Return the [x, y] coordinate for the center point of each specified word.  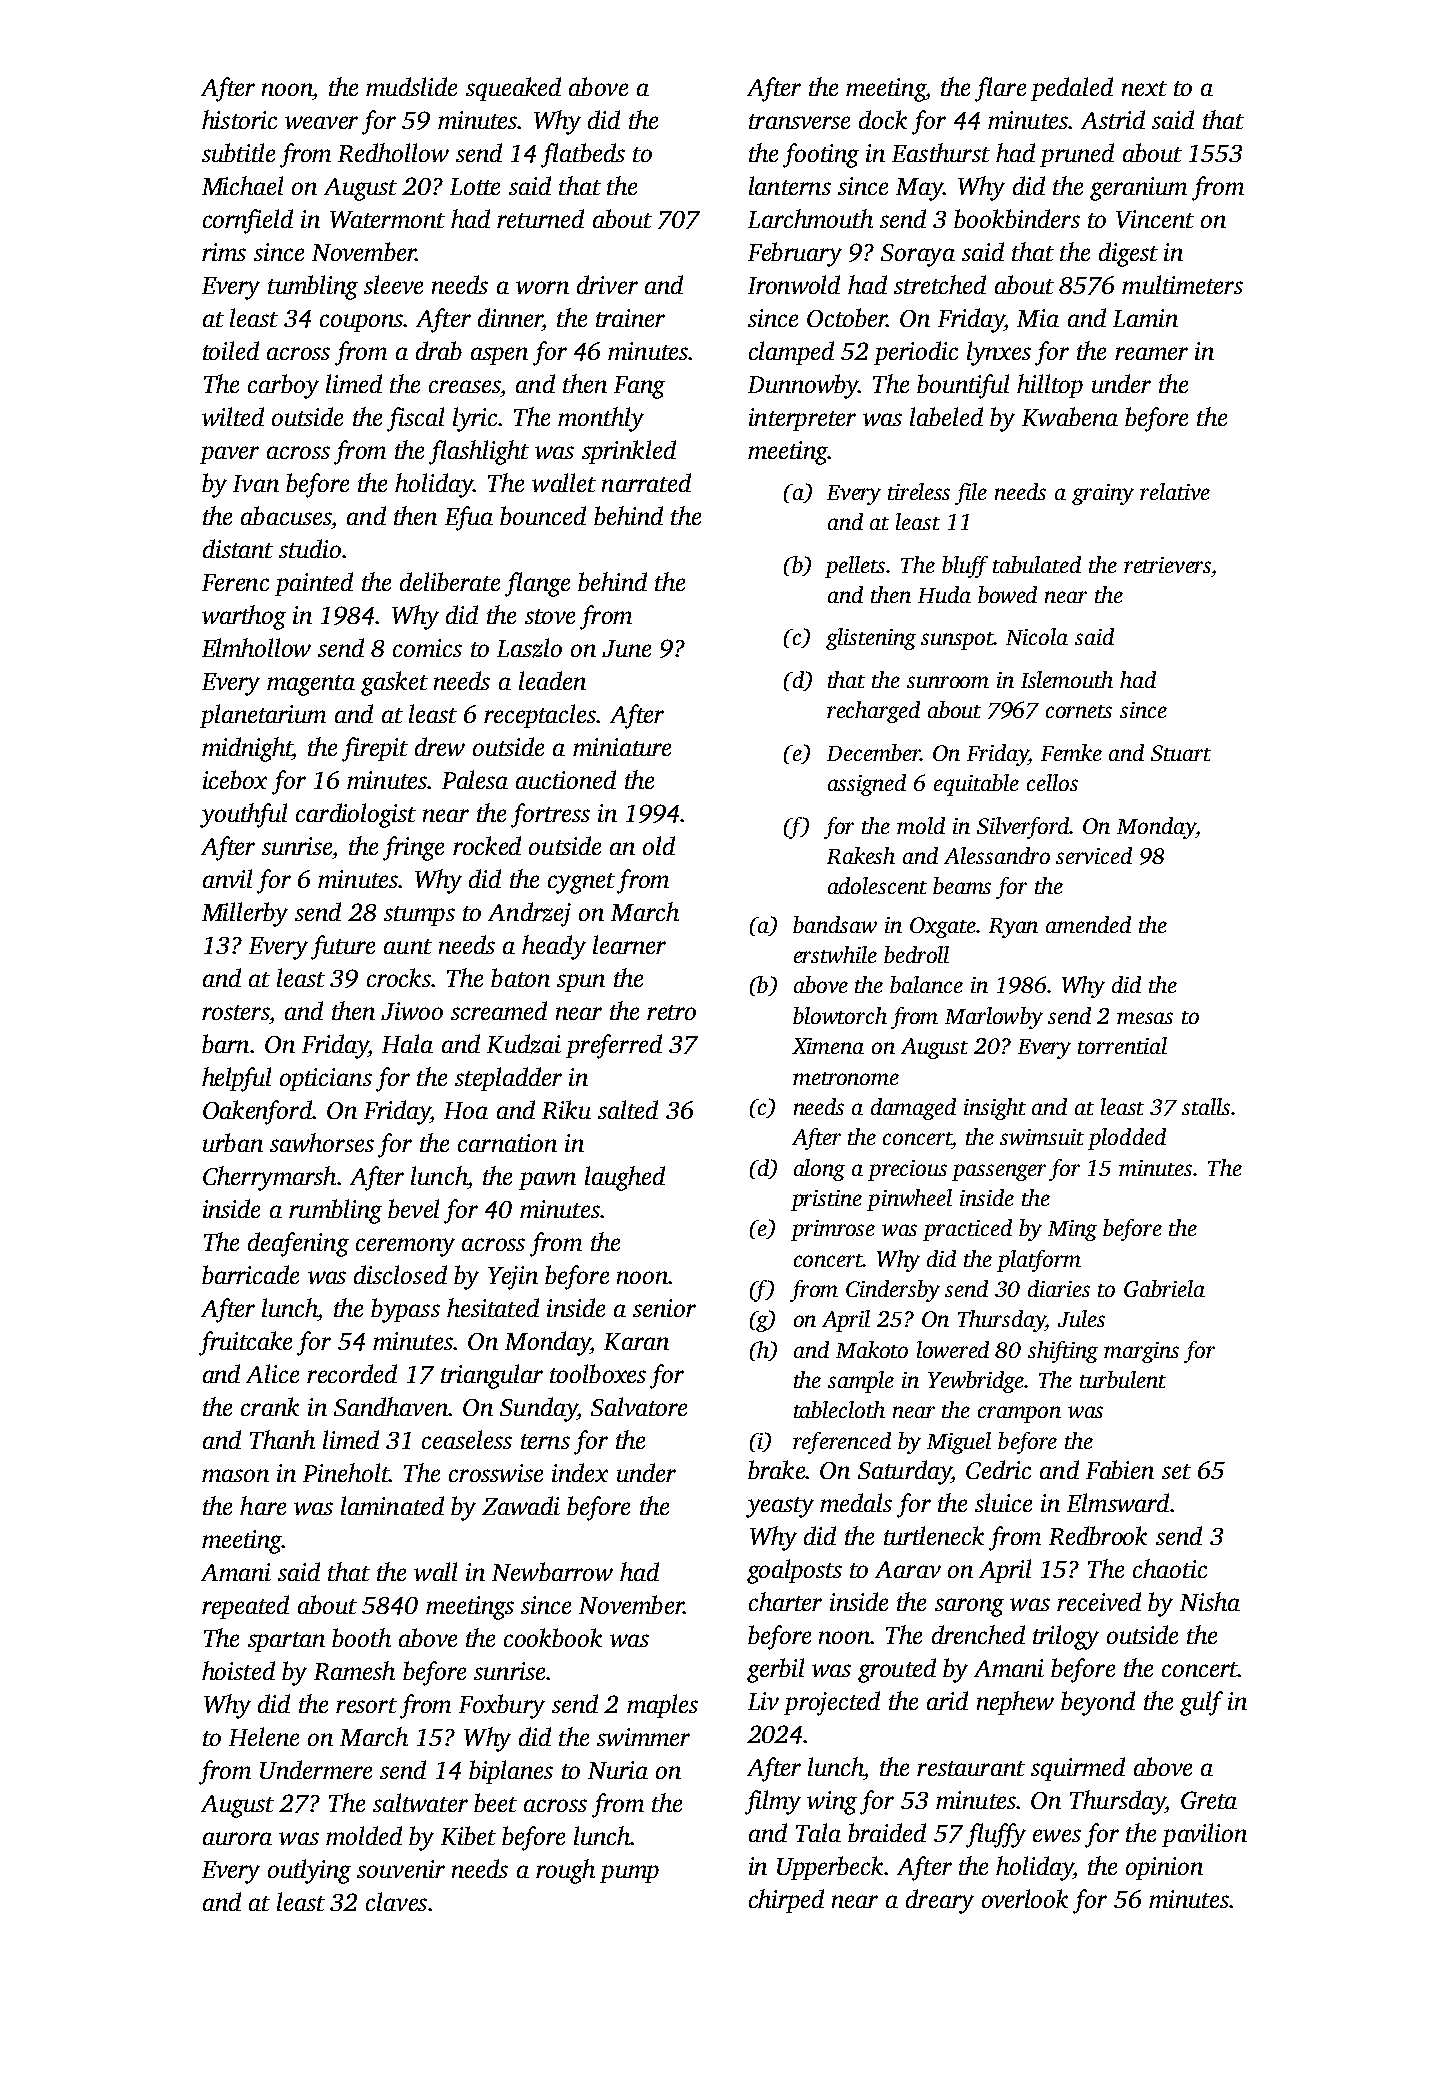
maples [662, 1706]
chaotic [1170, 1568]
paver [229, 455]
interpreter [802, 419]
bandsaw [835, 924]
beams [962, 885]
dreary [940, 1901]
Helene [264, 1736]
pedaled [1072, 89]
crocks [399, 977]
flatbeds [583, 155]
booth [361, 1637]
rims [224, 252]
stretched [940, 284]
